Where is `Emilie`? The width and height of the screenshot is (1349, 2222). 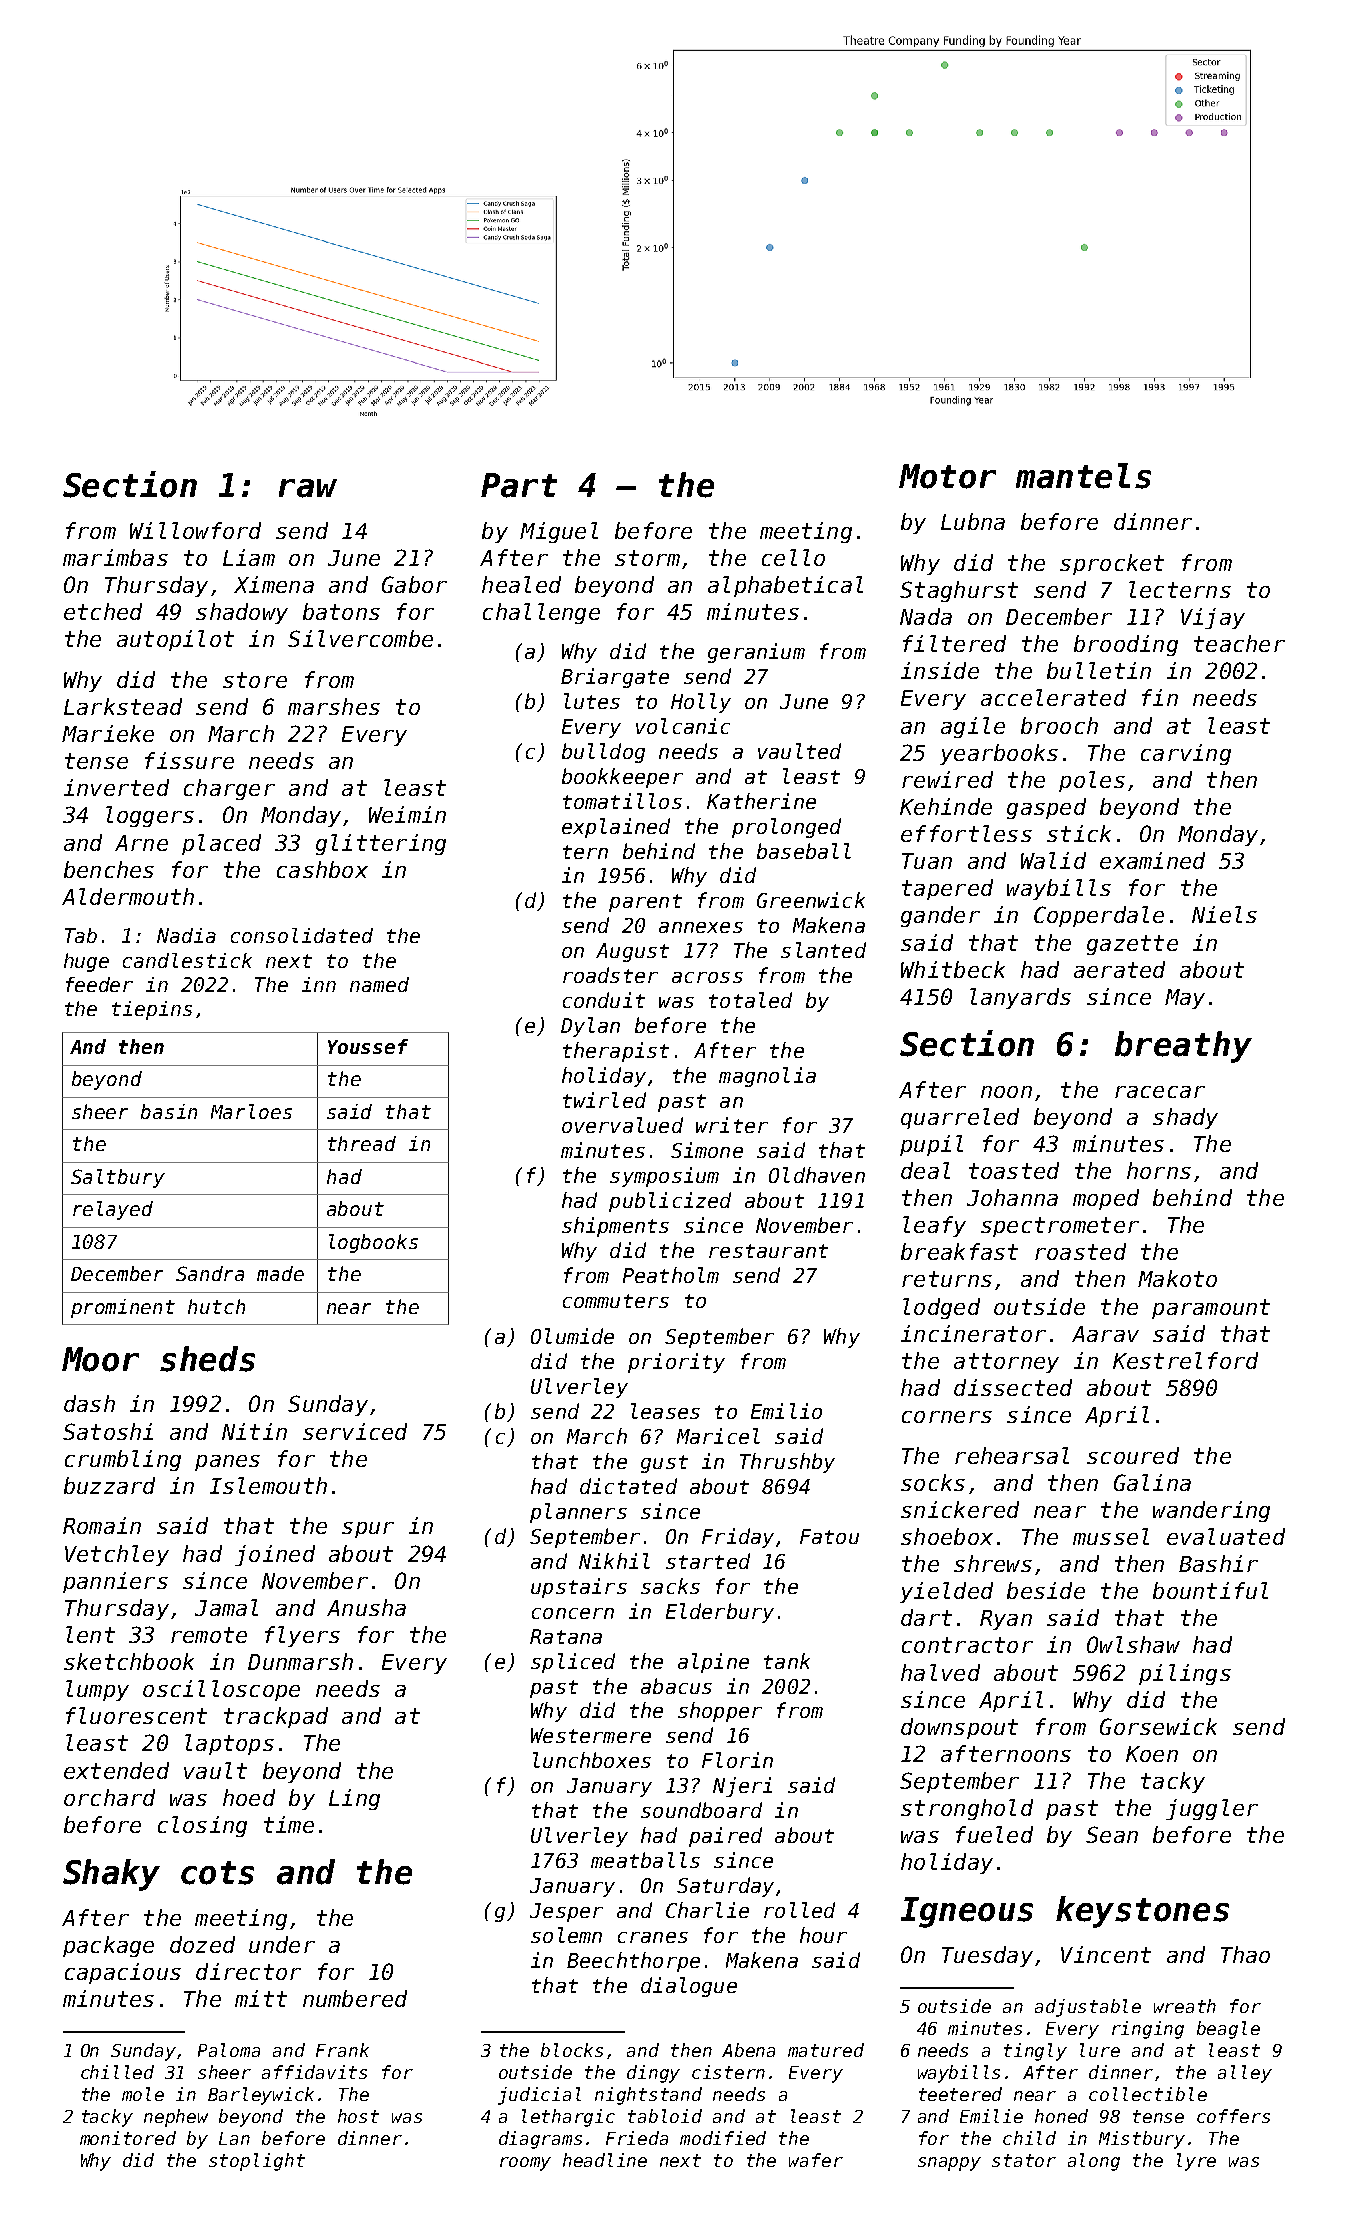
Emilie is located at coordinates (991, 2116).
